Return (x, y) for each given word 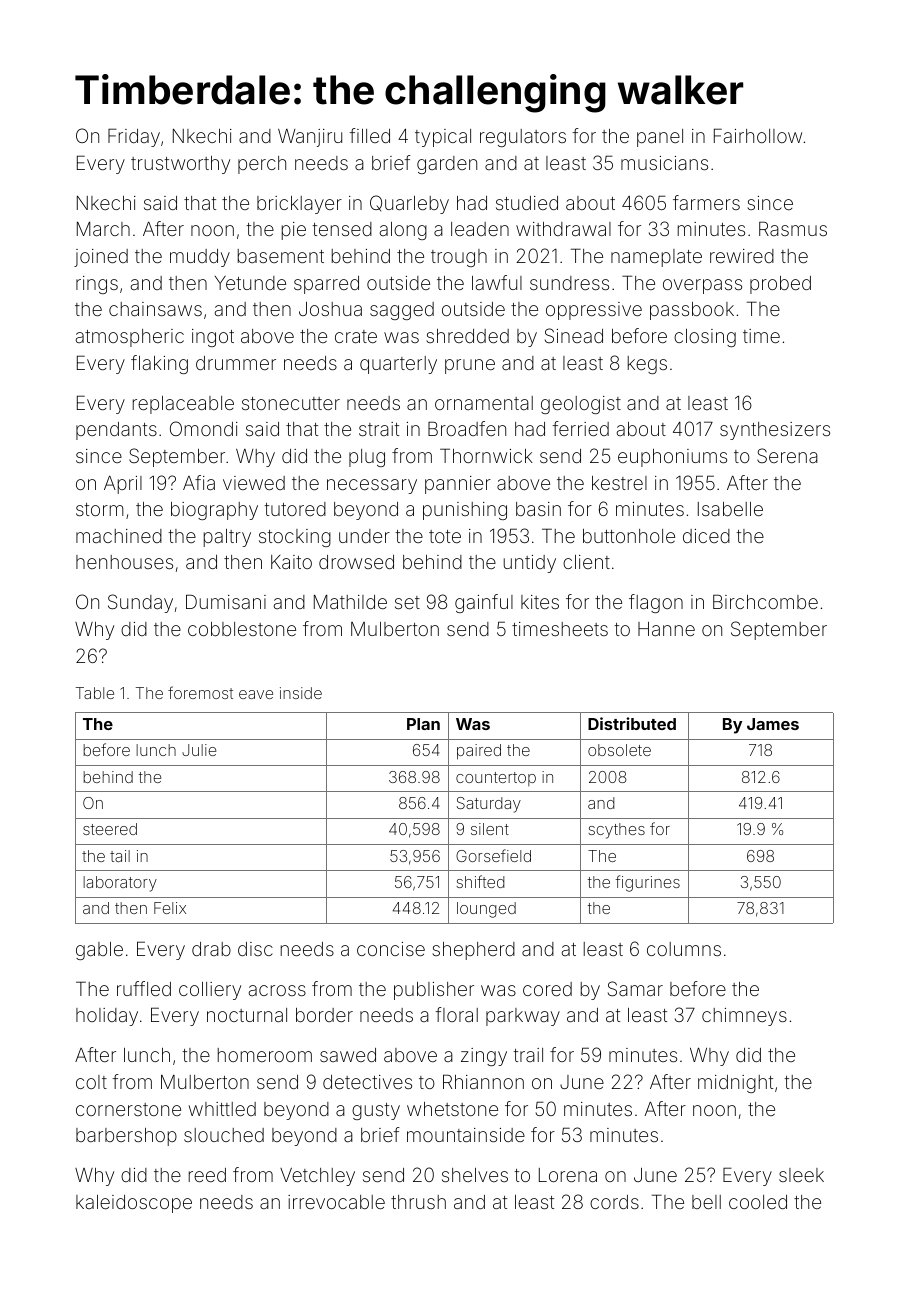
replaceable (183, 405)
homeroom (265, 1055)
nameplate (656, 258)
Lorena (568, 1175)
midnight (735, 1084)
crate (356, 336)
